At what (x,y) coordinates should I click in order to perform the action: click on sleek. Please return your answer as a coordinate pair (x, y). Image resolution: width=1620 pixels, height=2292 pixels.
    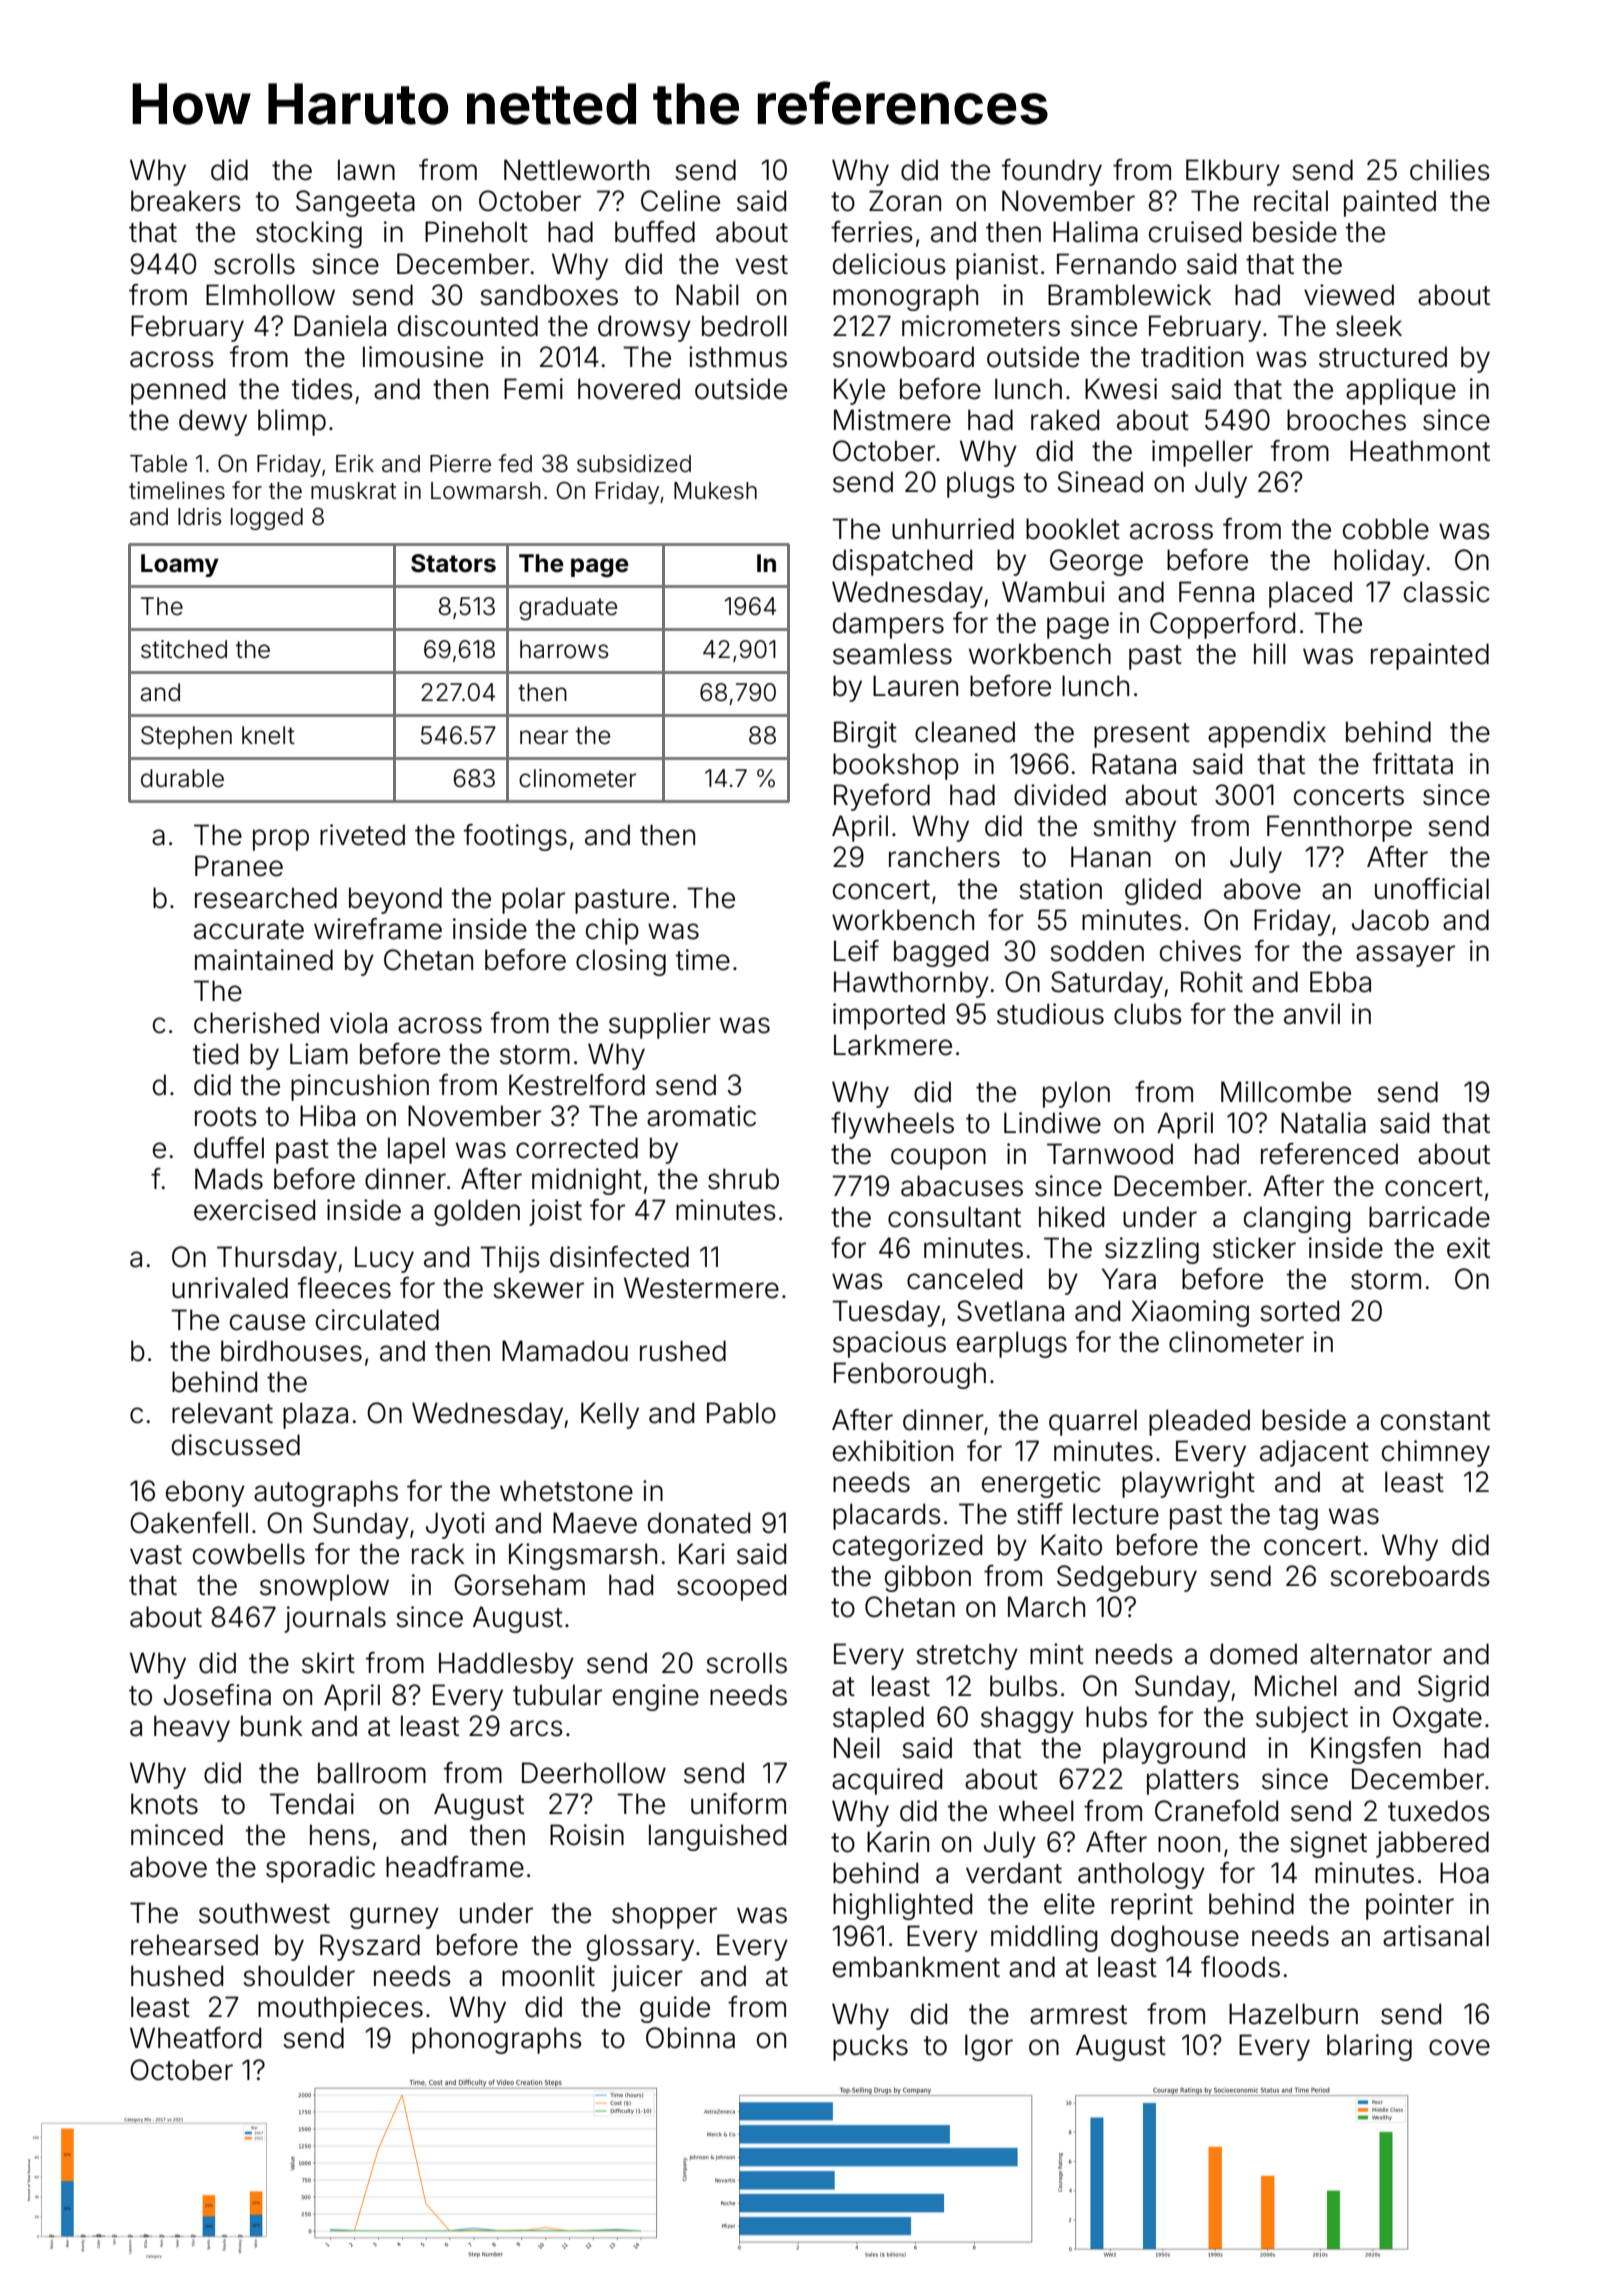
    Looking at the image, I should click on (1369, 326).
